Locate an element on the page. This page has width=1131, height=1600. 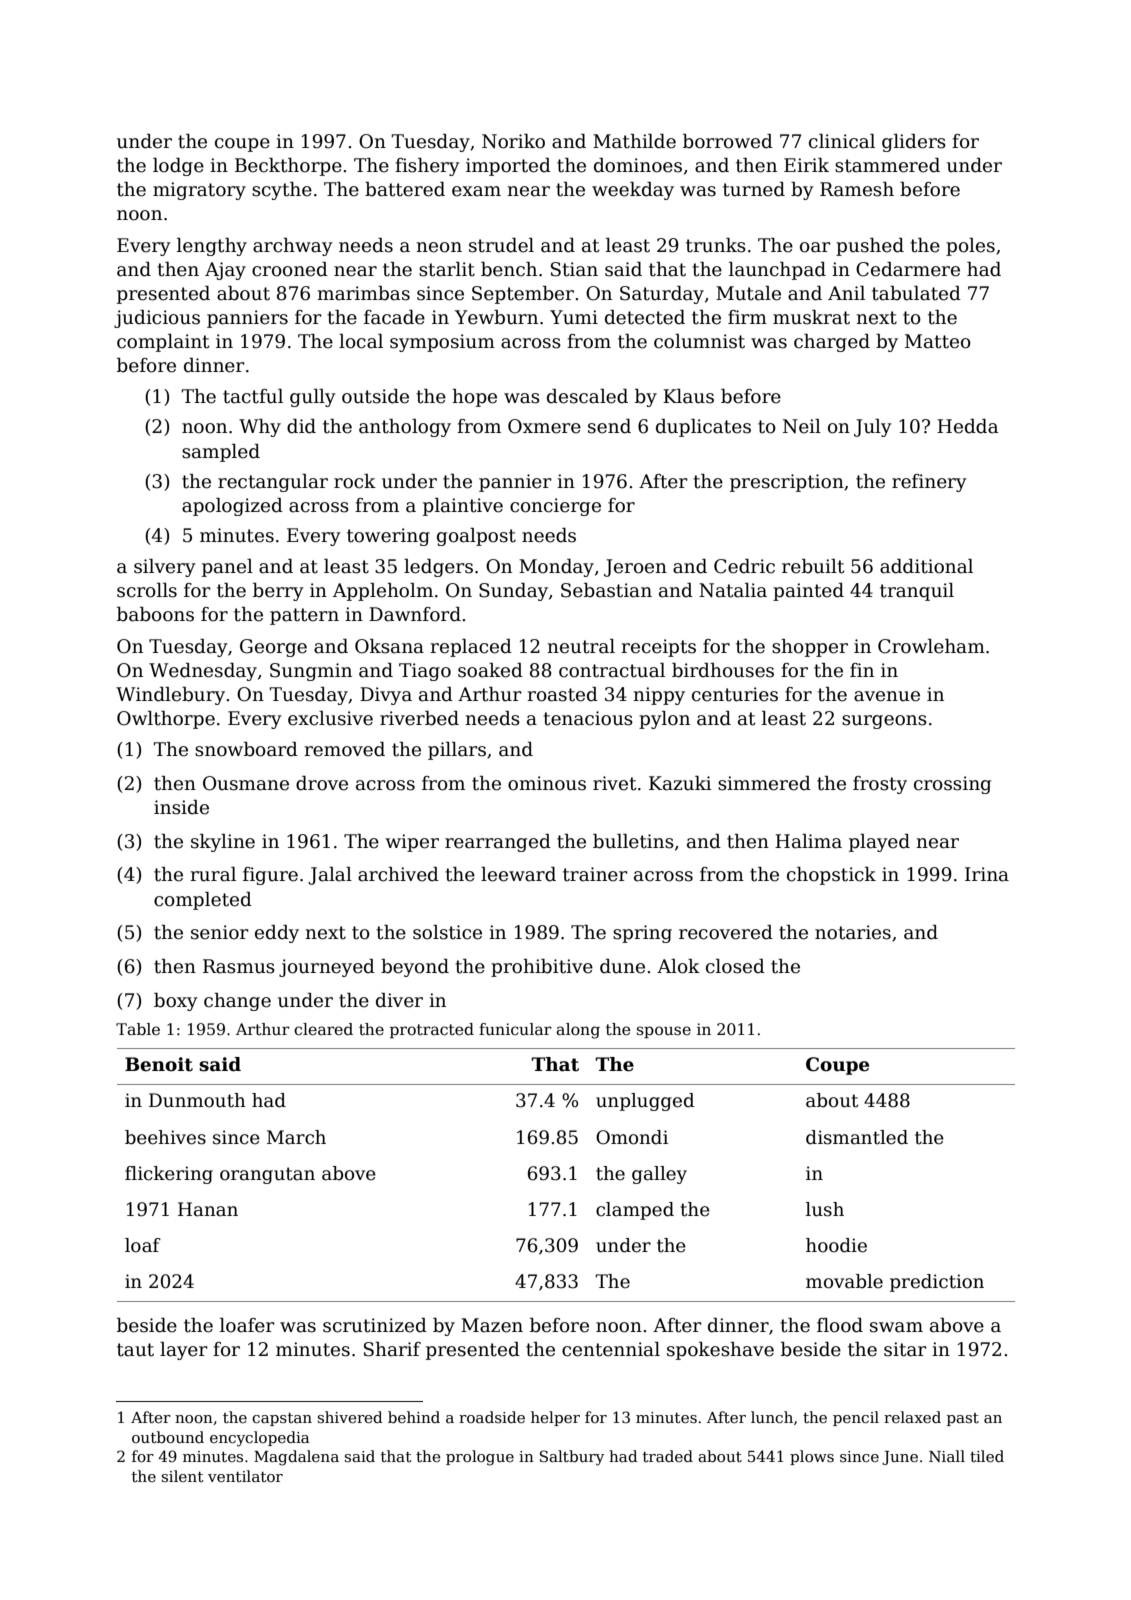
silent is located at coordinates (183, 1476).
